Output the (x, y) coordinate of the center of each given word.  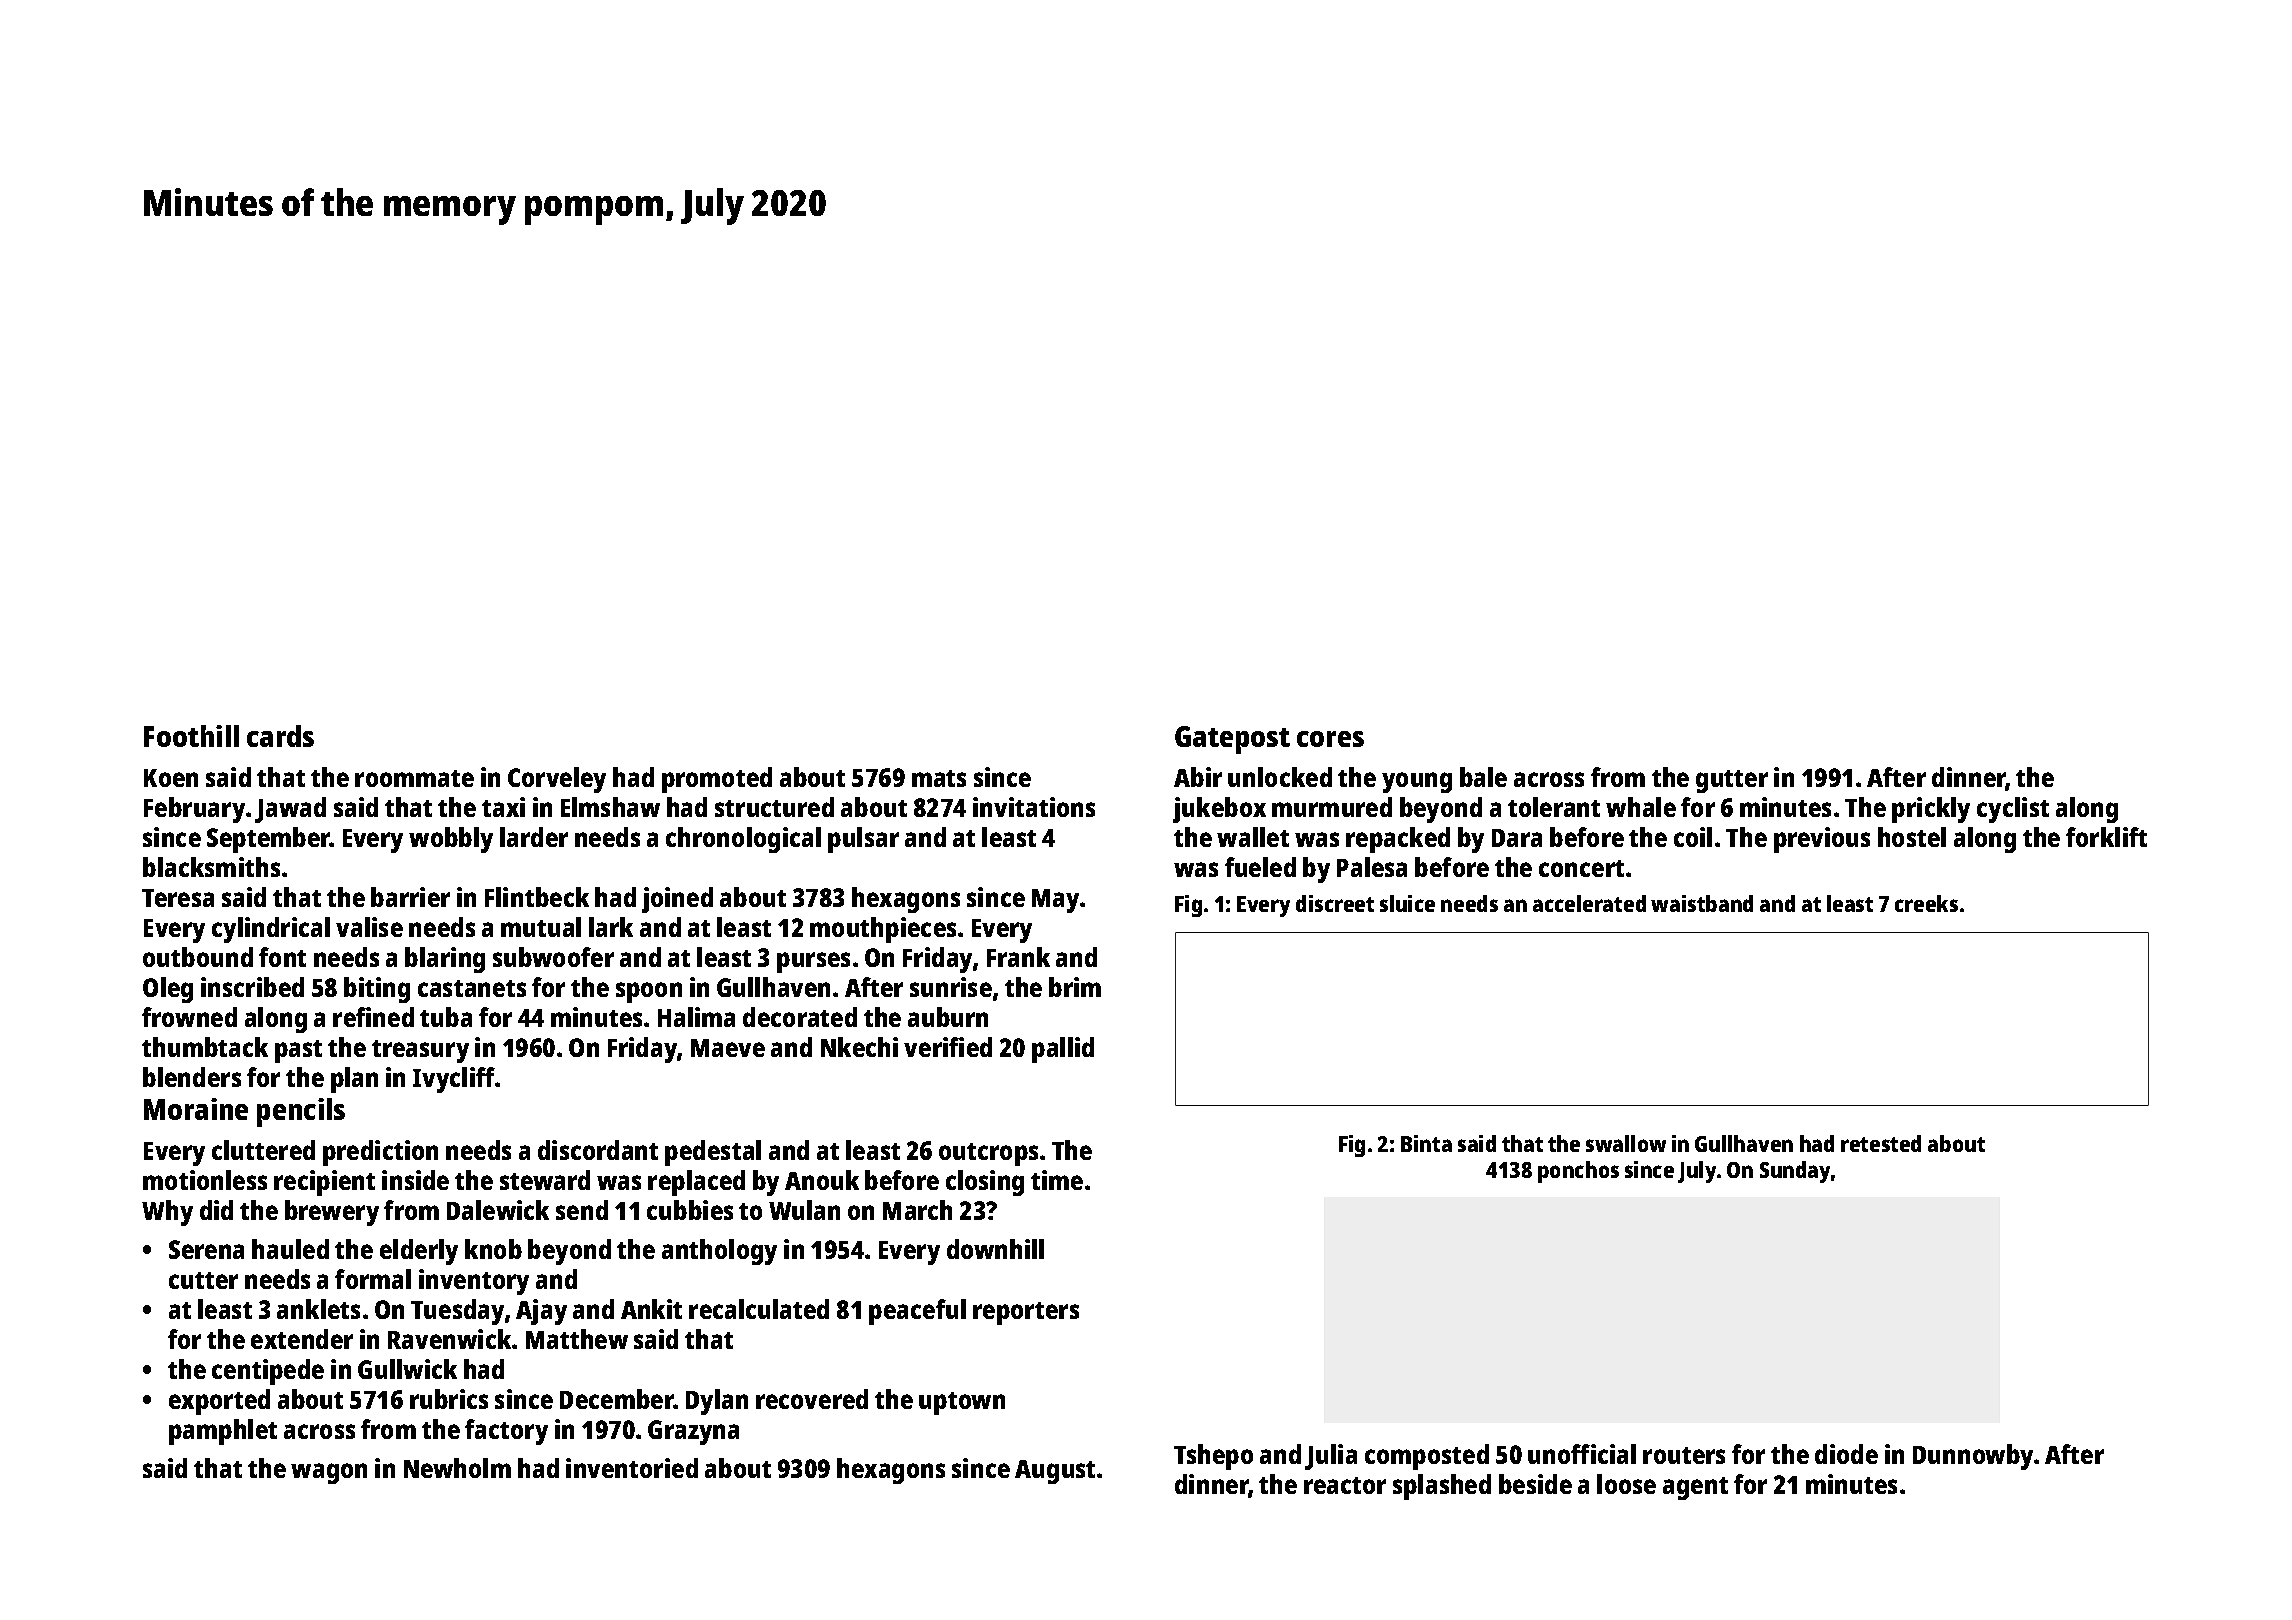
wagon (329, 1473)
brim (1075, 987)
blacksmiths (211, 867)
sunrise (951, 987)
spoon (649, 992)
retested (1881, 1143)
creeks (1926, 903)
